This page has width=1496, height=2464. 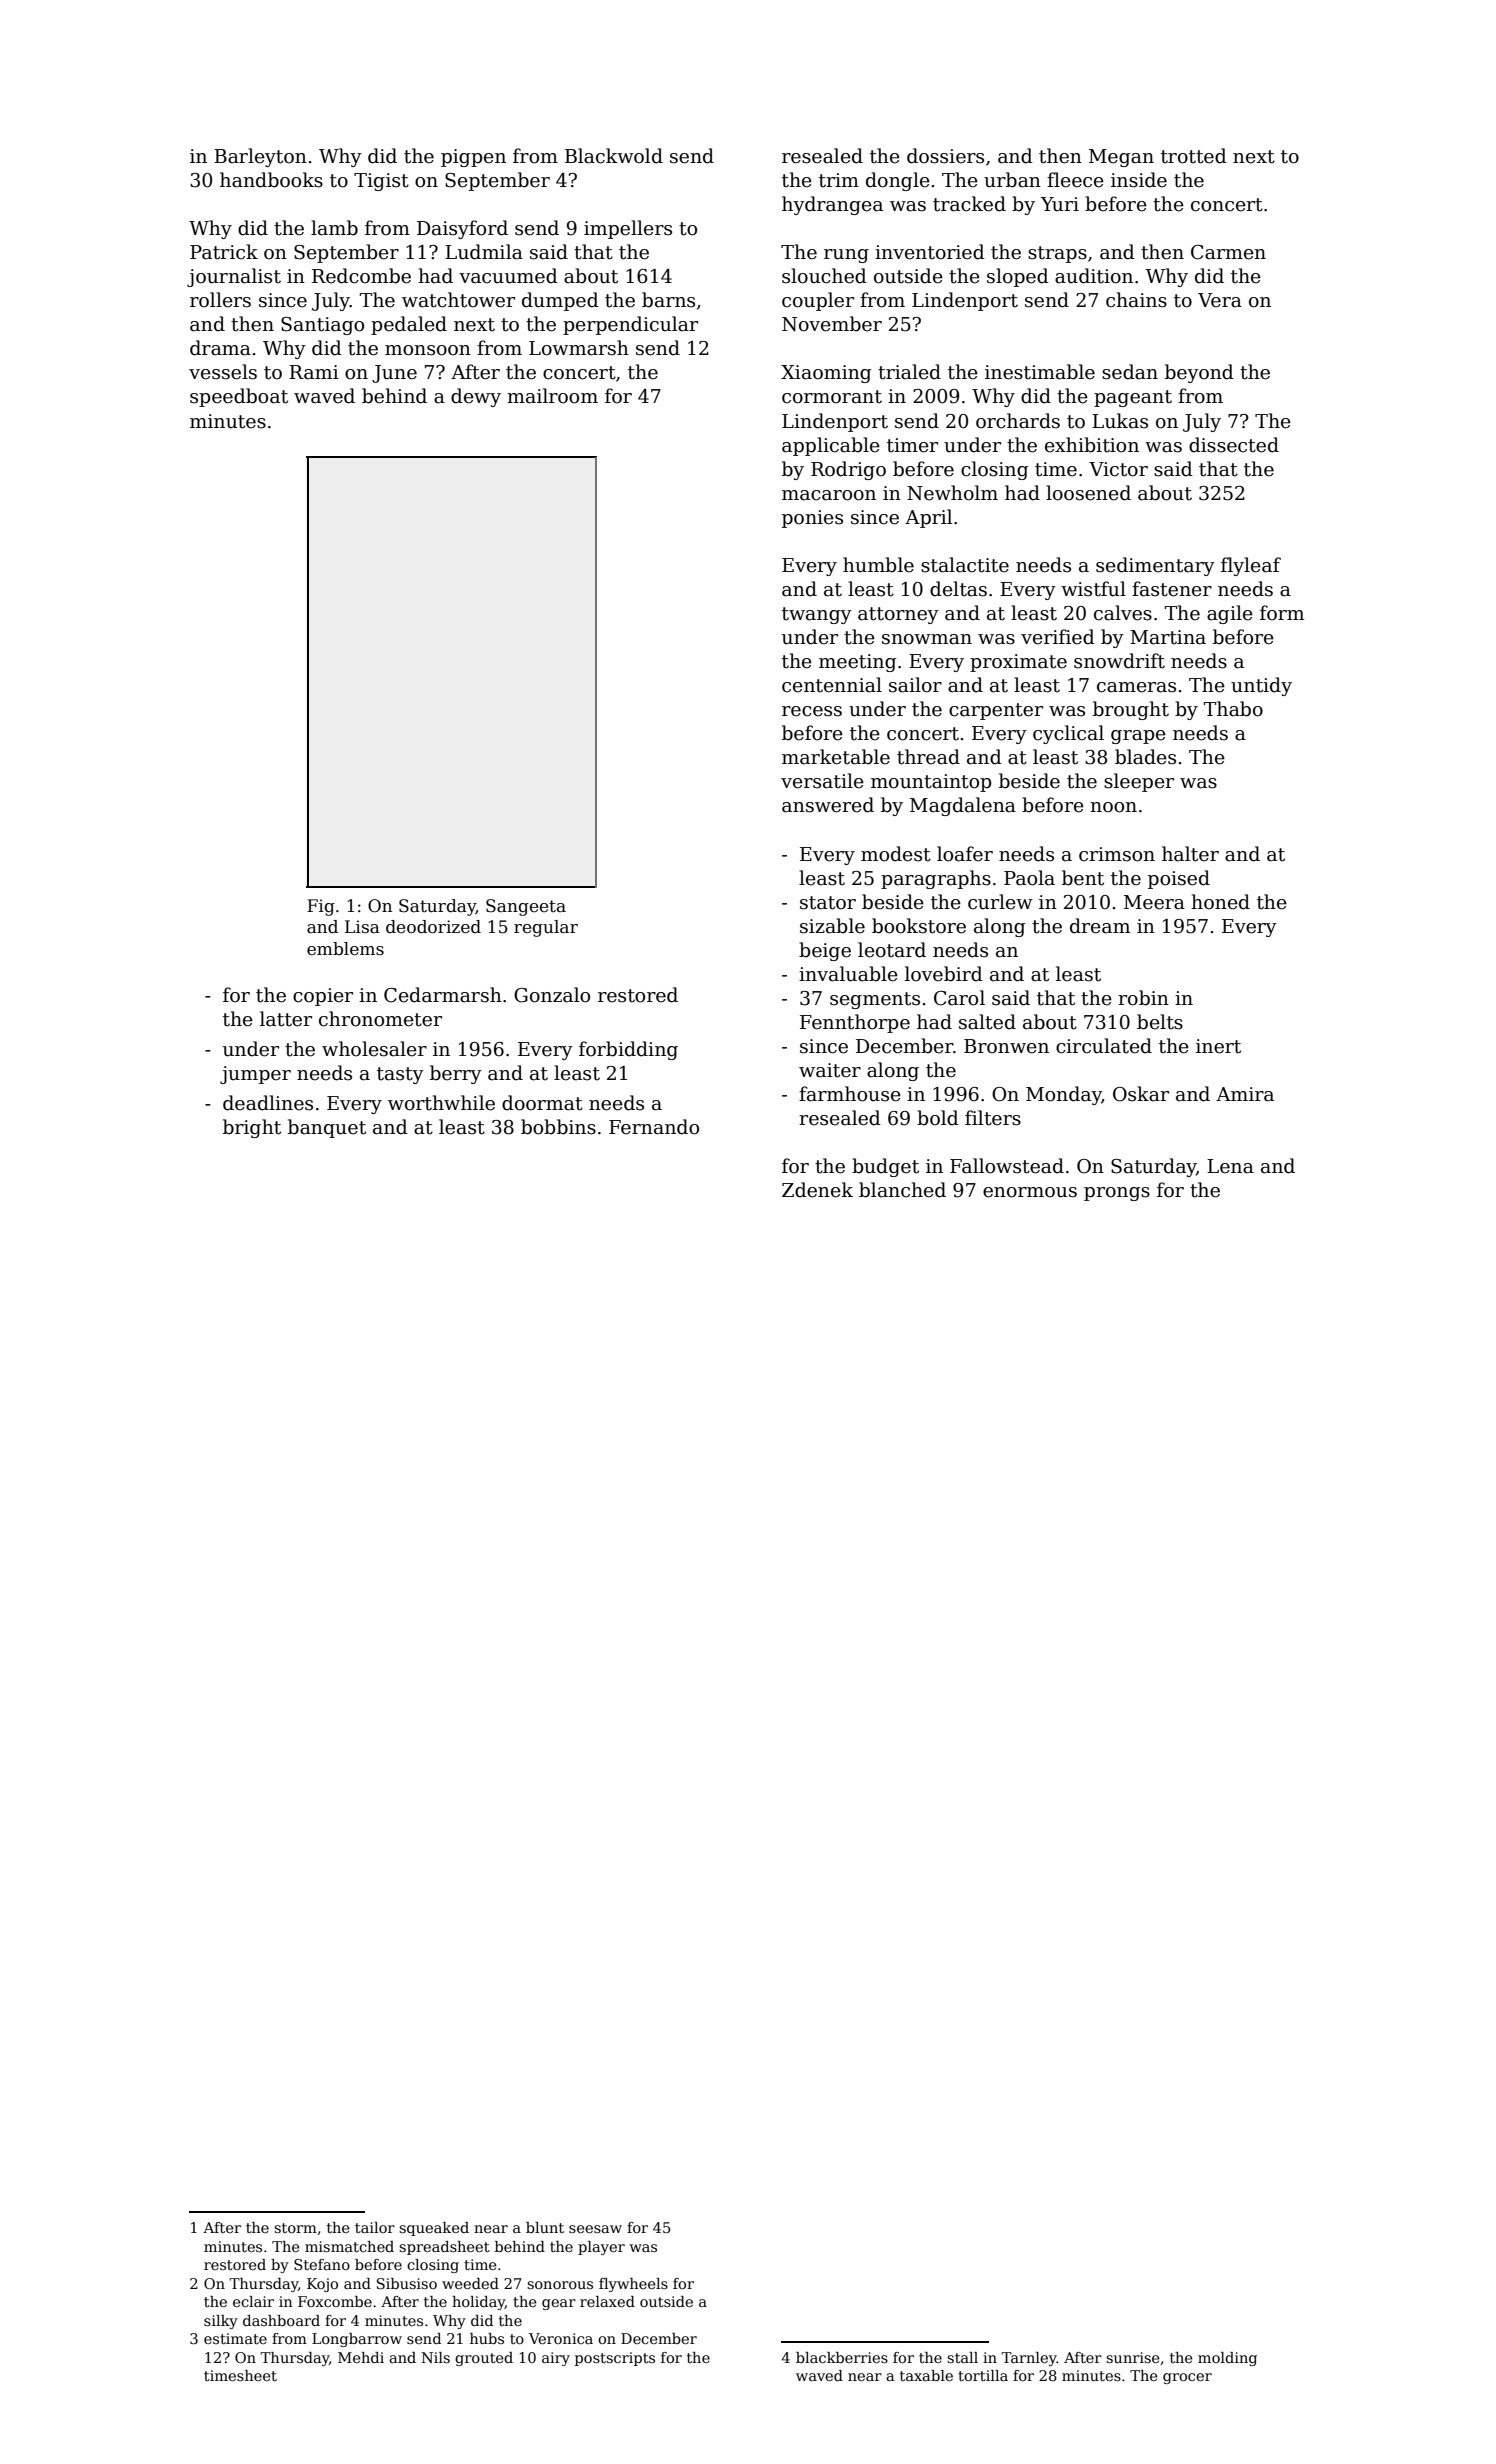 What do you see at coordinates (433, 927) in the page?
I see `deodorized` at bounding box center [433, 927].
